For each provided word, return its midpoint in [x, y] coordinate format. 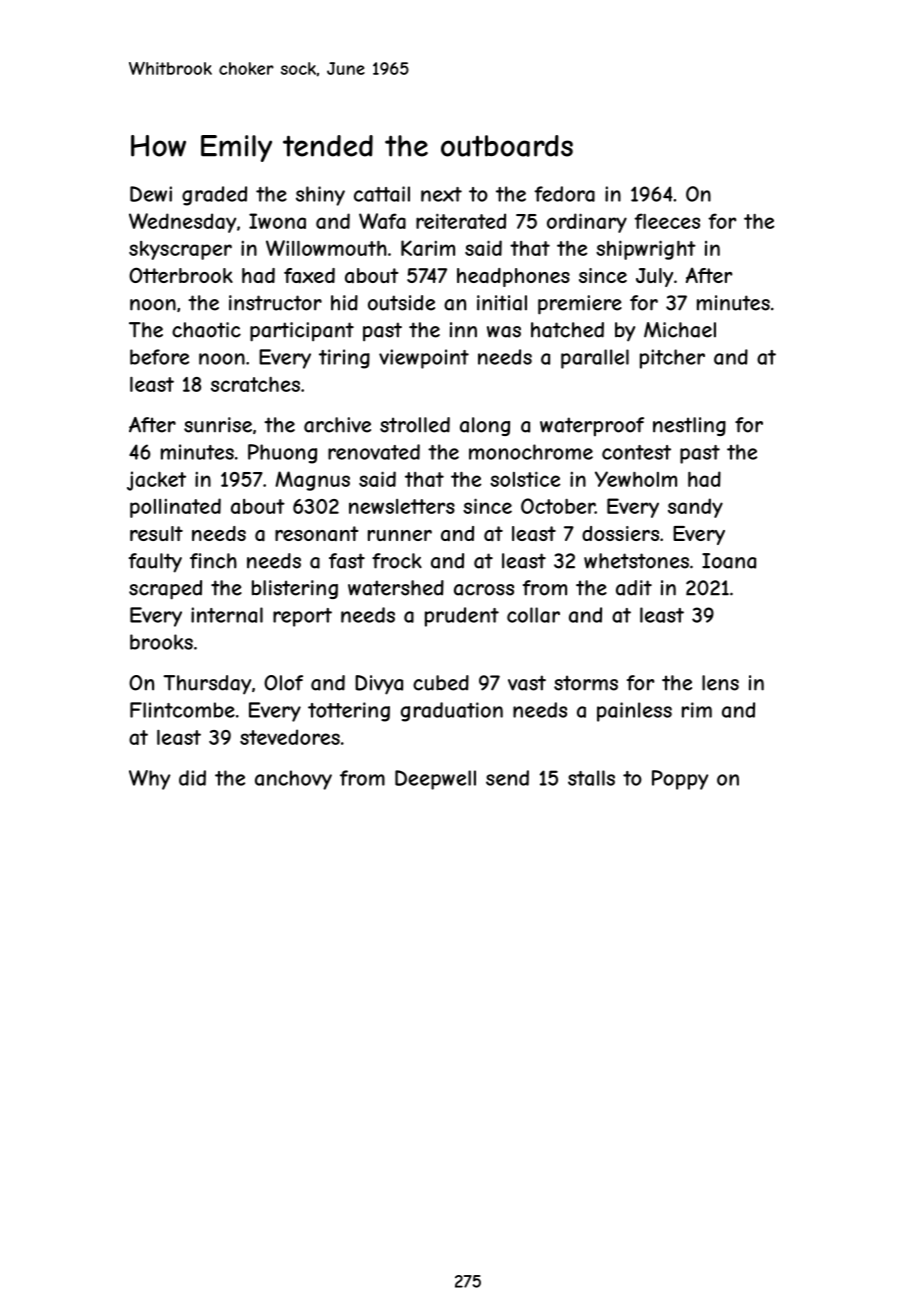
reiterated [461, 221]
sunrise [218, 425]
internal [227, 615]
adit [634, 588]
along [485, 426]
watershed [396, 588]
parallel [595, 359]
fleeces [667, 221]
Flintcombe [182, 710]
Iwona [277, 221]
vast [527, 683]
